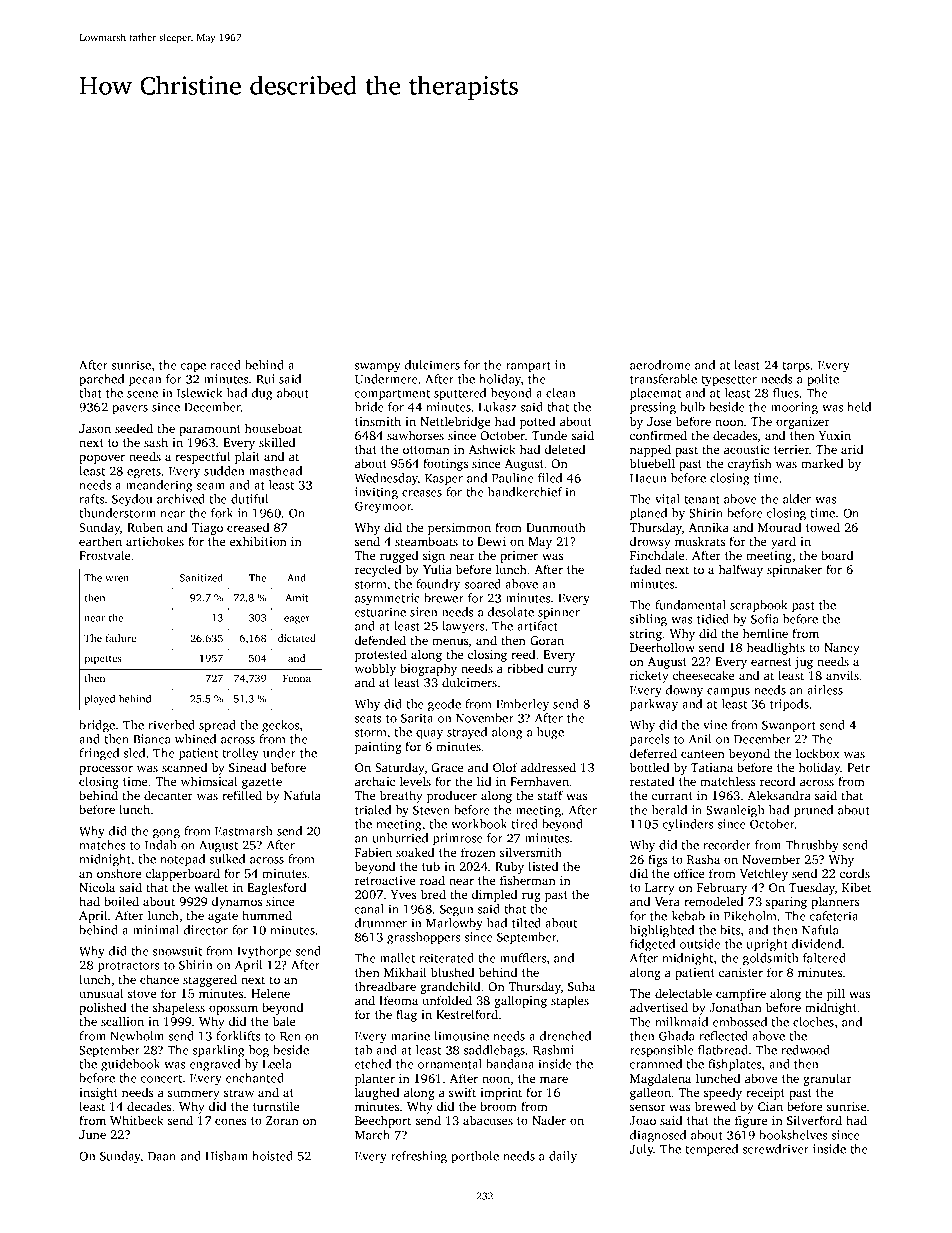 The height and width of the image is (1233, 952). Describe the element at coordinates (543, 866) in the image. I see `listed` at that location.
